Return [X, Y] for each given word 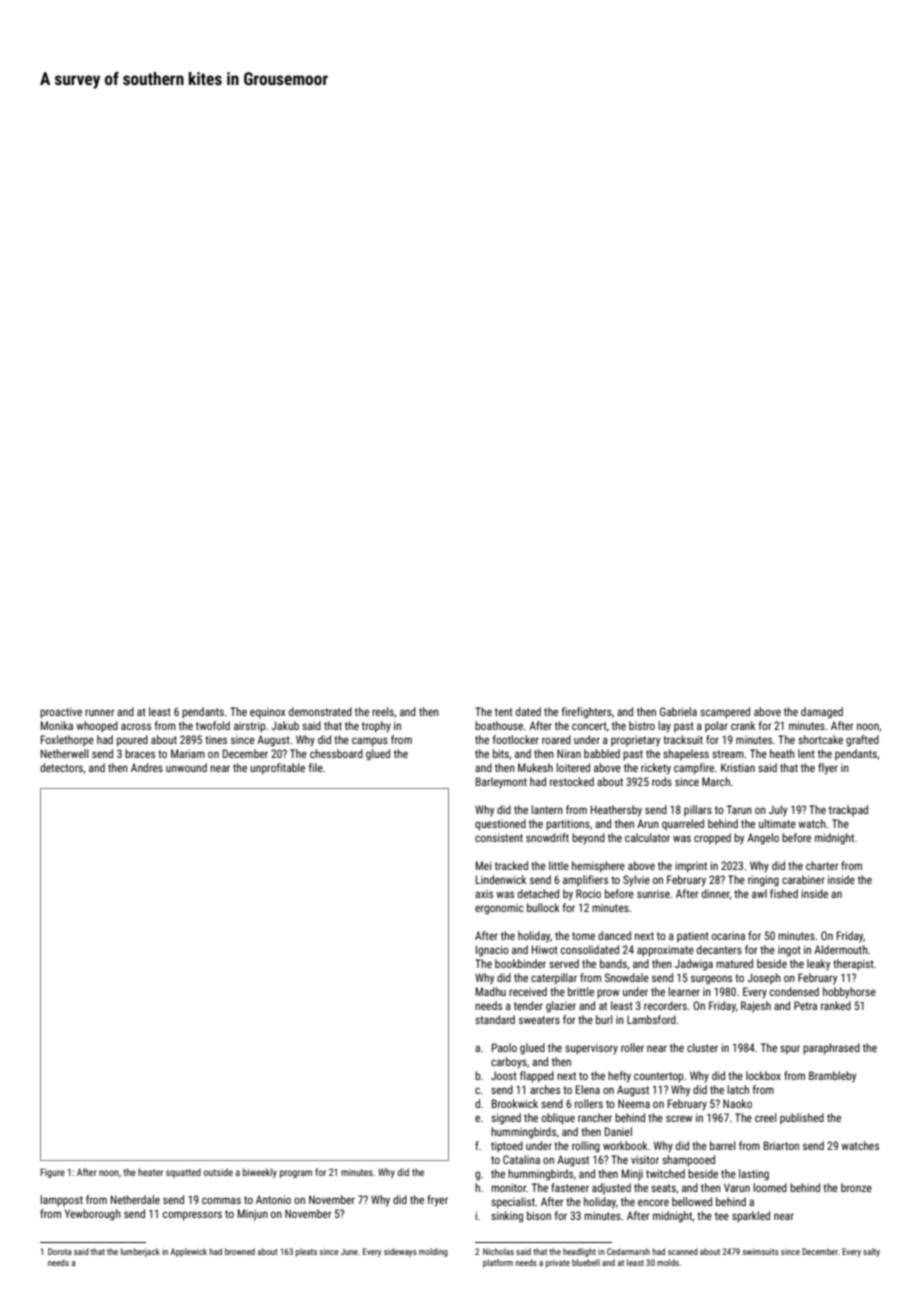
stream [728, 754]
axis [484, 894]
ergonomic [499, 909]
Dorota [59, 1251]
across [136, 726]
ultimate [777, 823]
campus [370, 742]
